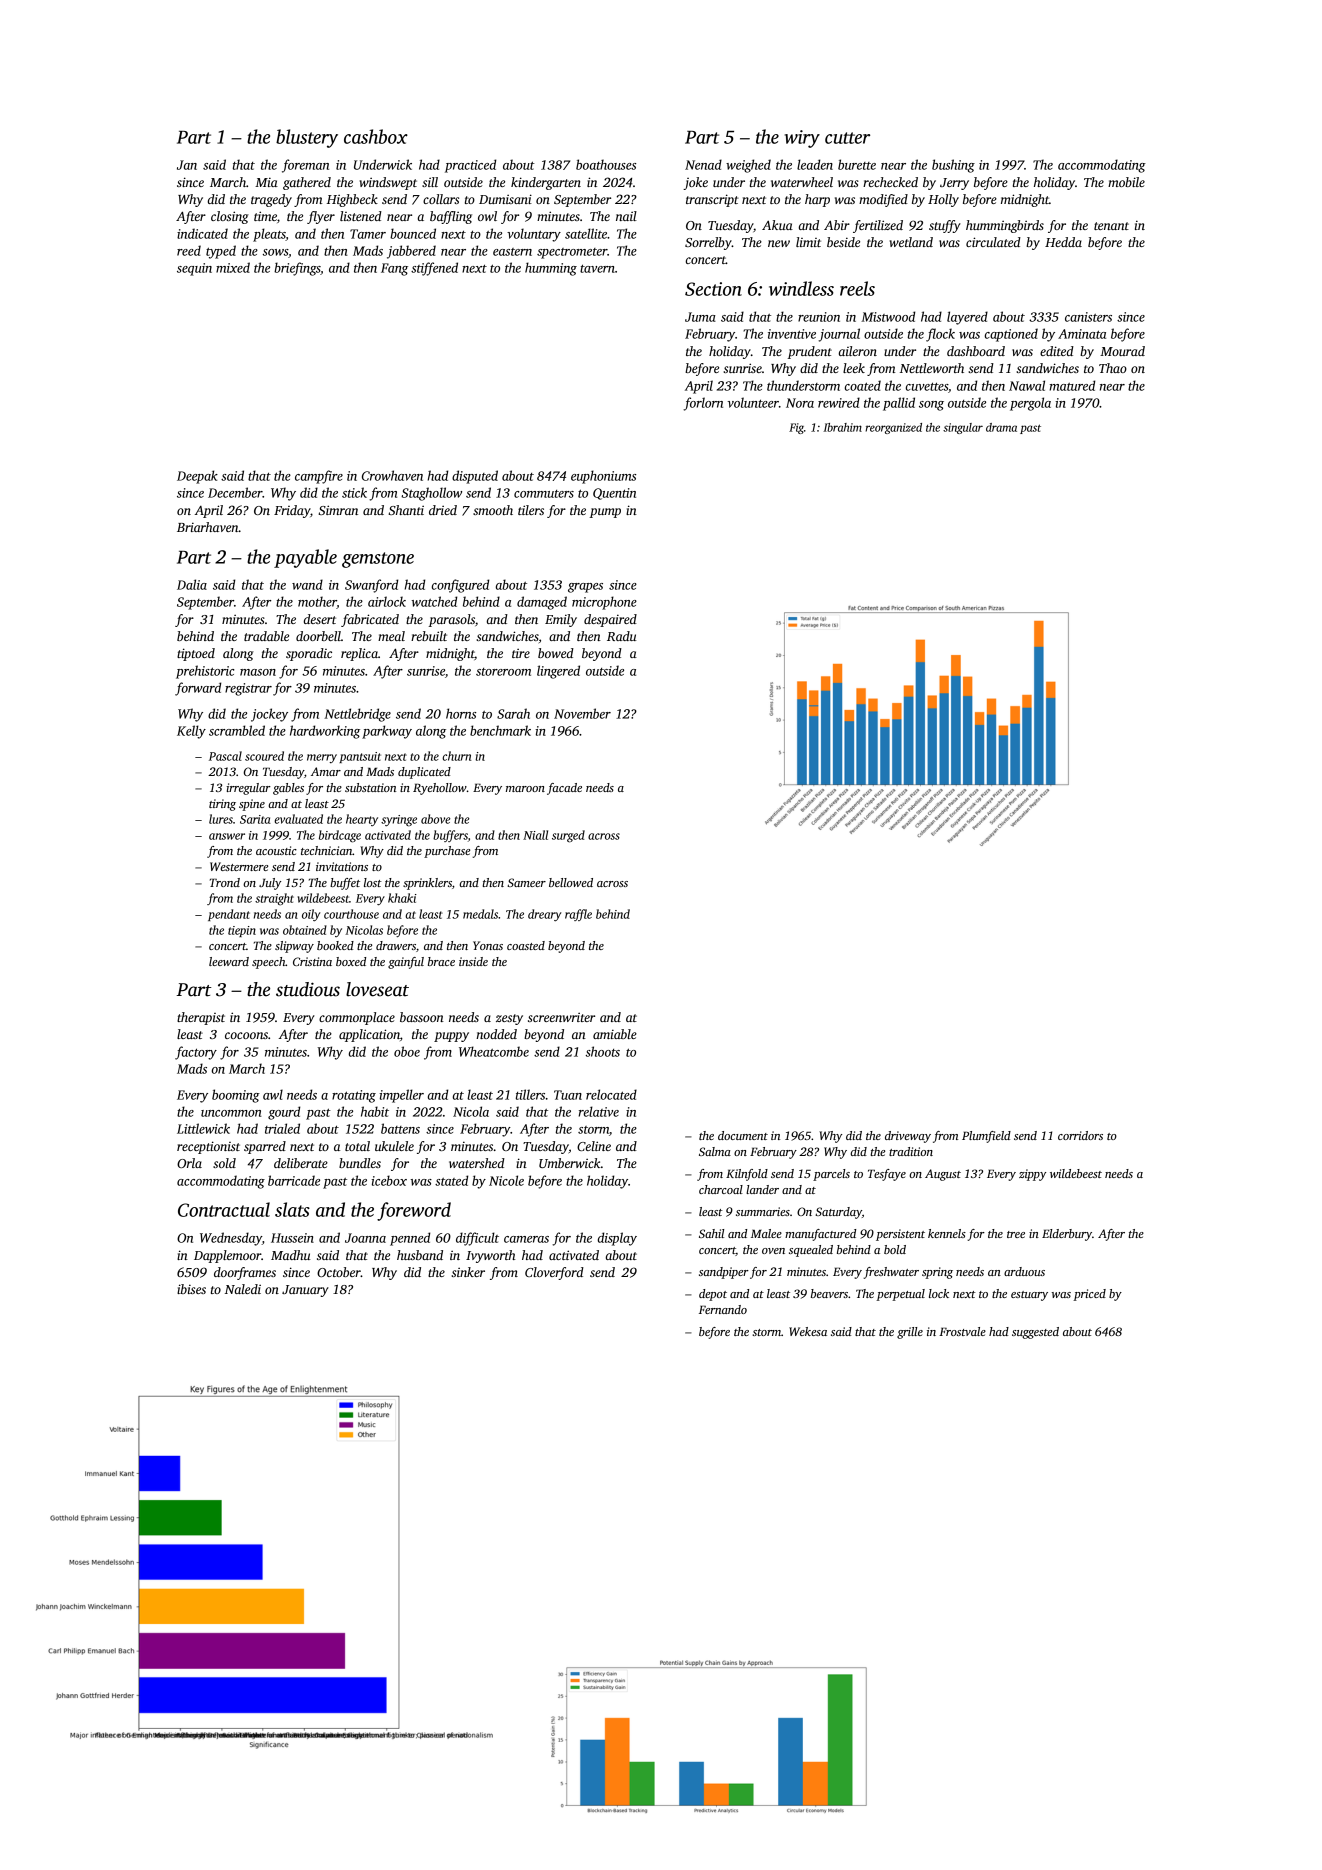  Describe the element at coordinates (1072, 385) in the screenshot. I see `matured` at that location.
